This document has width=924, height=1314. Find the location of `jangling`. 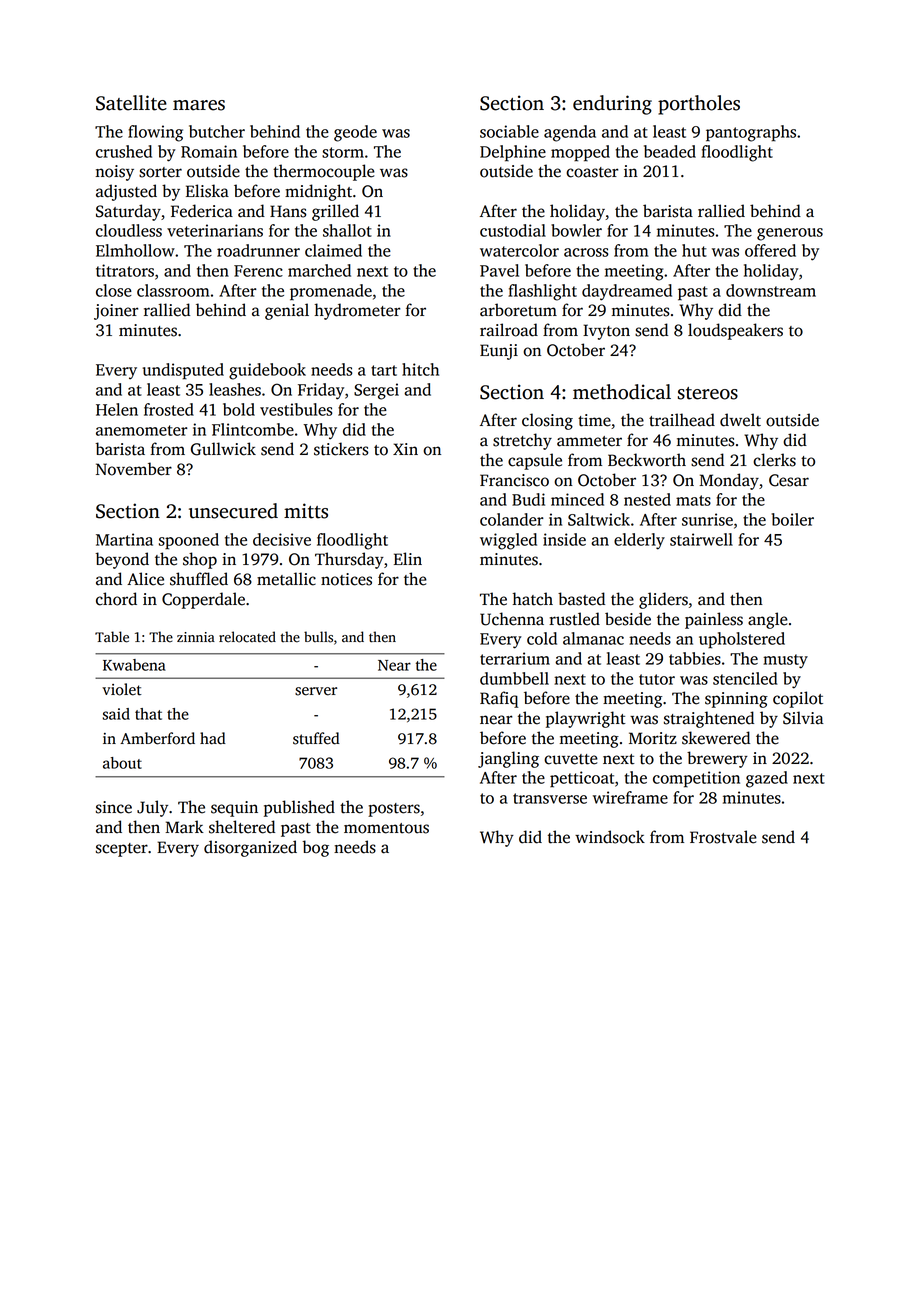

jangling is located at coordinates (508, 759).
